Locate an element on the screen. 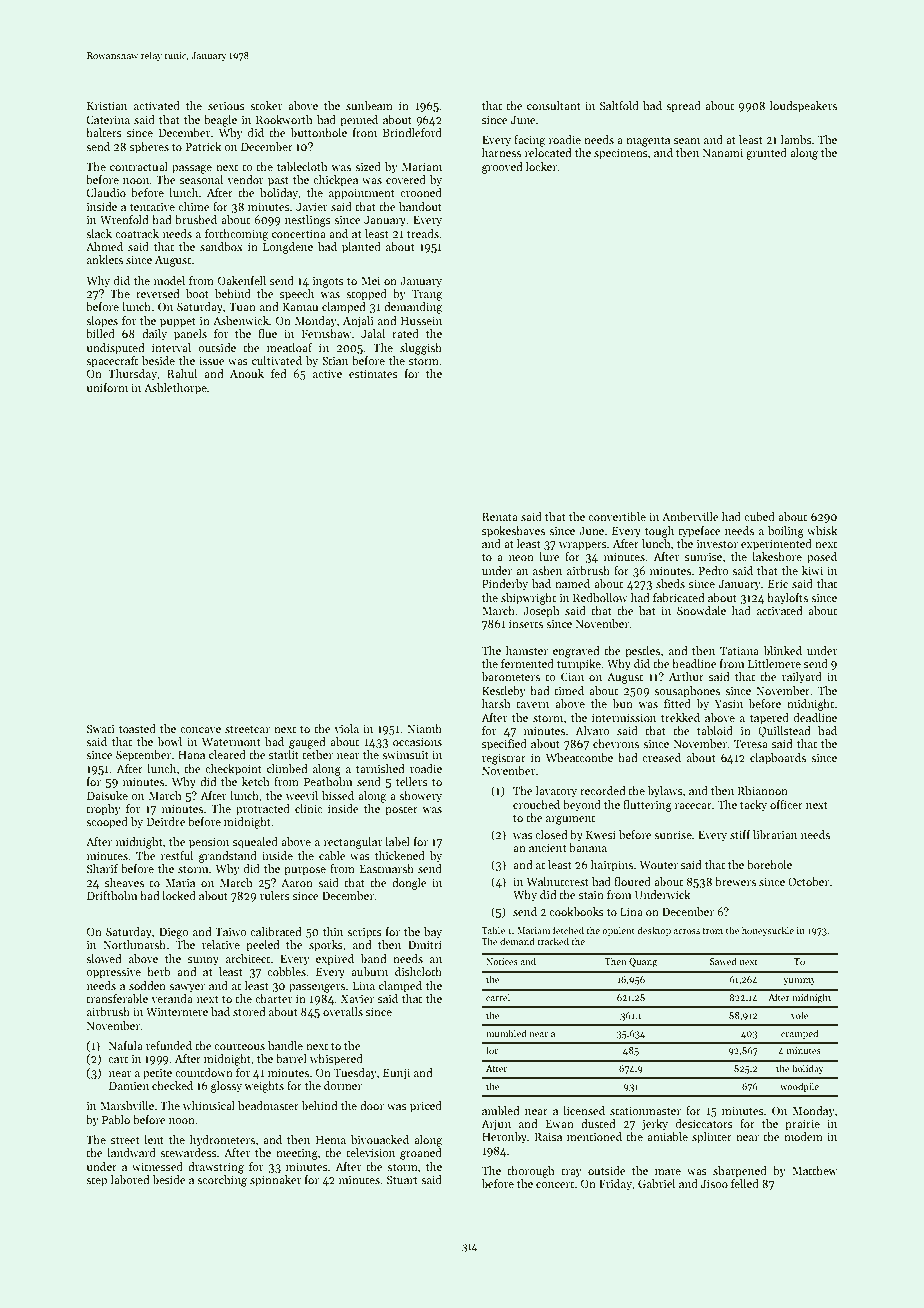  Nanami is located at coordinates (723, 153).
